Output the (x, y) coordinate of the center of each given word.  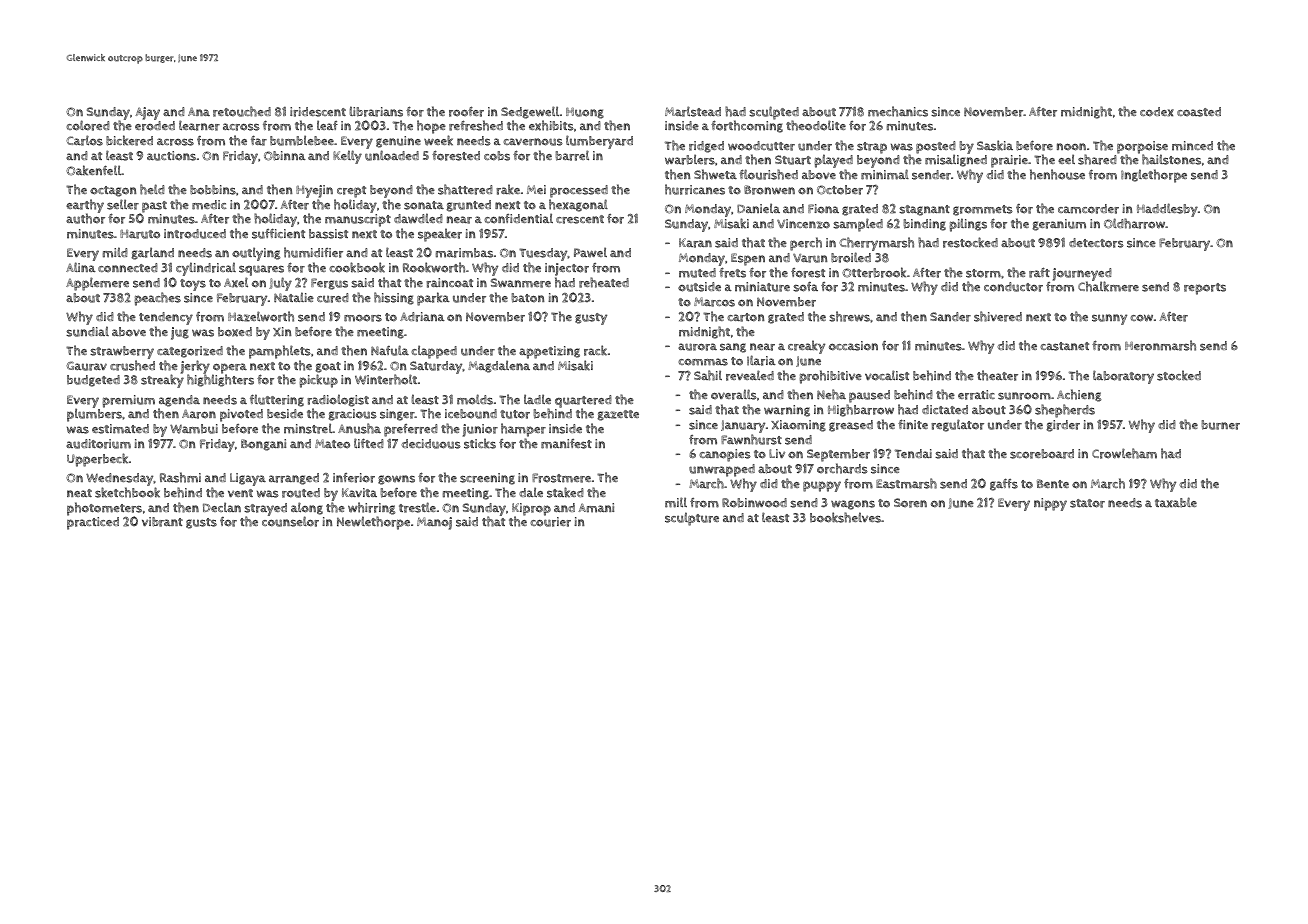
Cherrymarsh (876, 244)
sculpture (692, 519)
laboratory (1123, 377)
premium (128, 401)
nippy (1050, 504)
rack (595, 350)
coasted (1199, 112)
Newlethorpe (373, 523)
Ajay (147, 113)
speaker (440, 235)
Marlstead (693, 111)
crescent (580, 219)
